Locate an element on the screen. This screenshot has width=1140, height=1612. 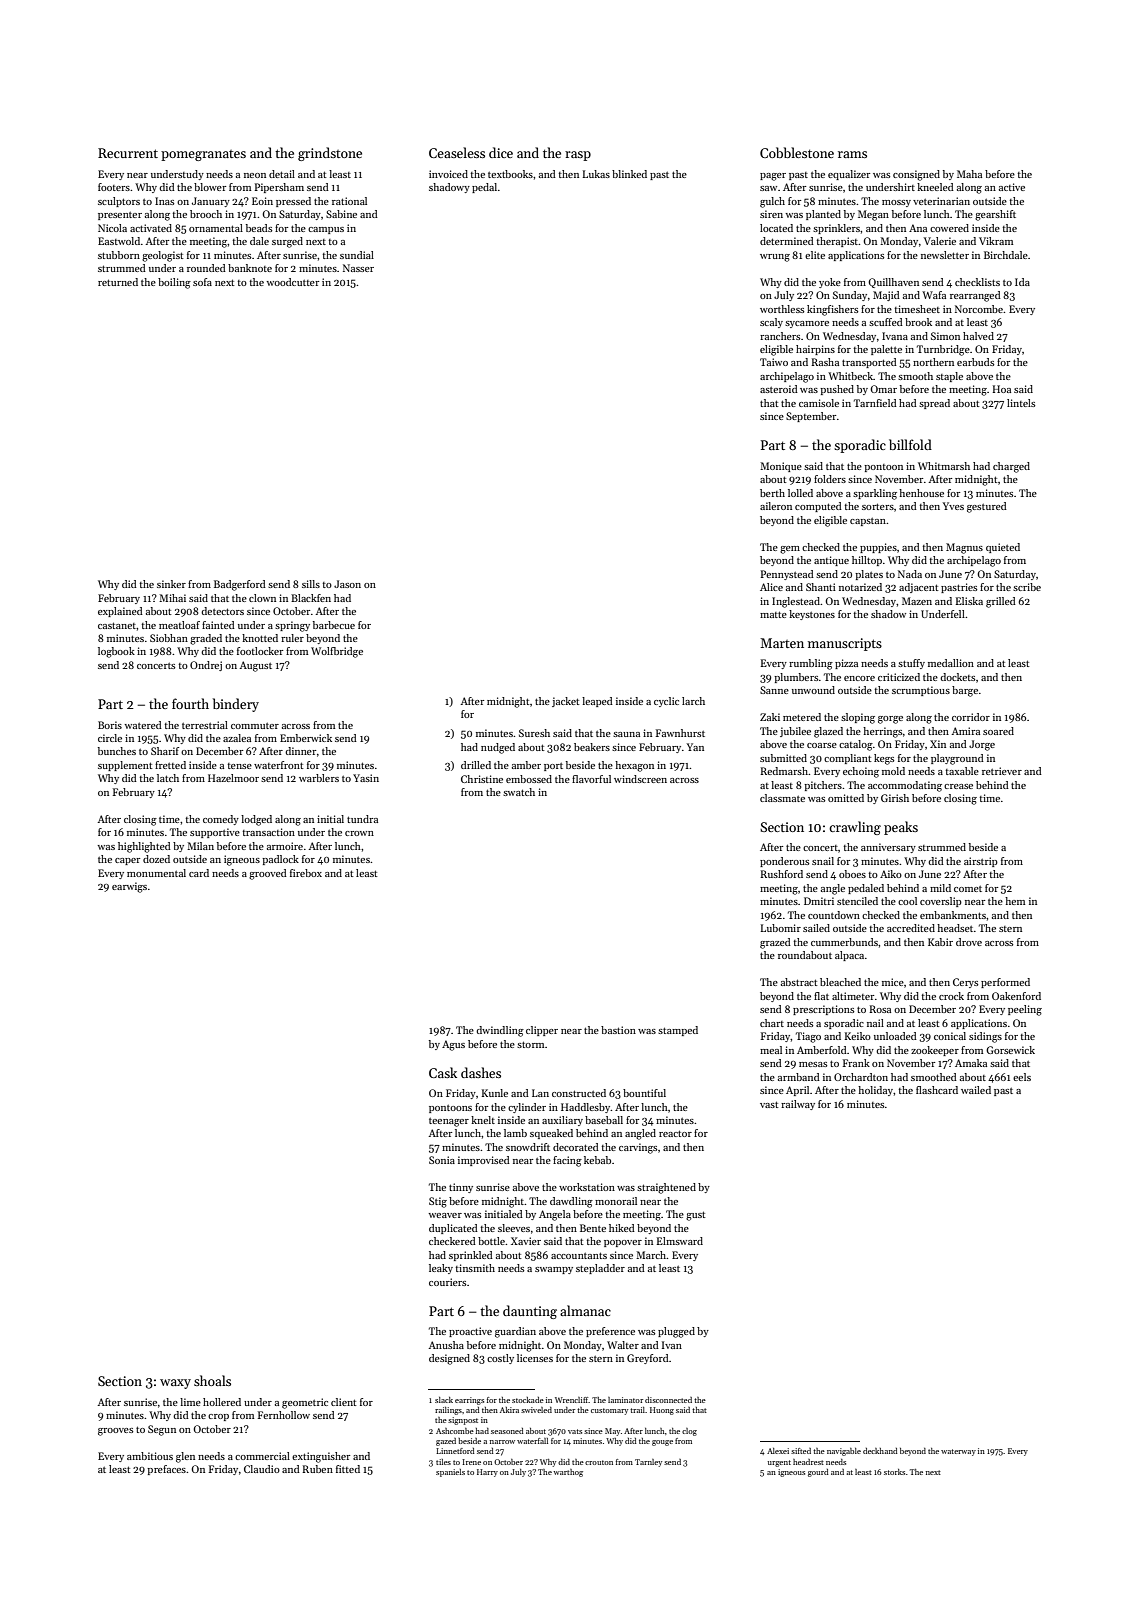
waterway is located at coordinates (958, 1452).
